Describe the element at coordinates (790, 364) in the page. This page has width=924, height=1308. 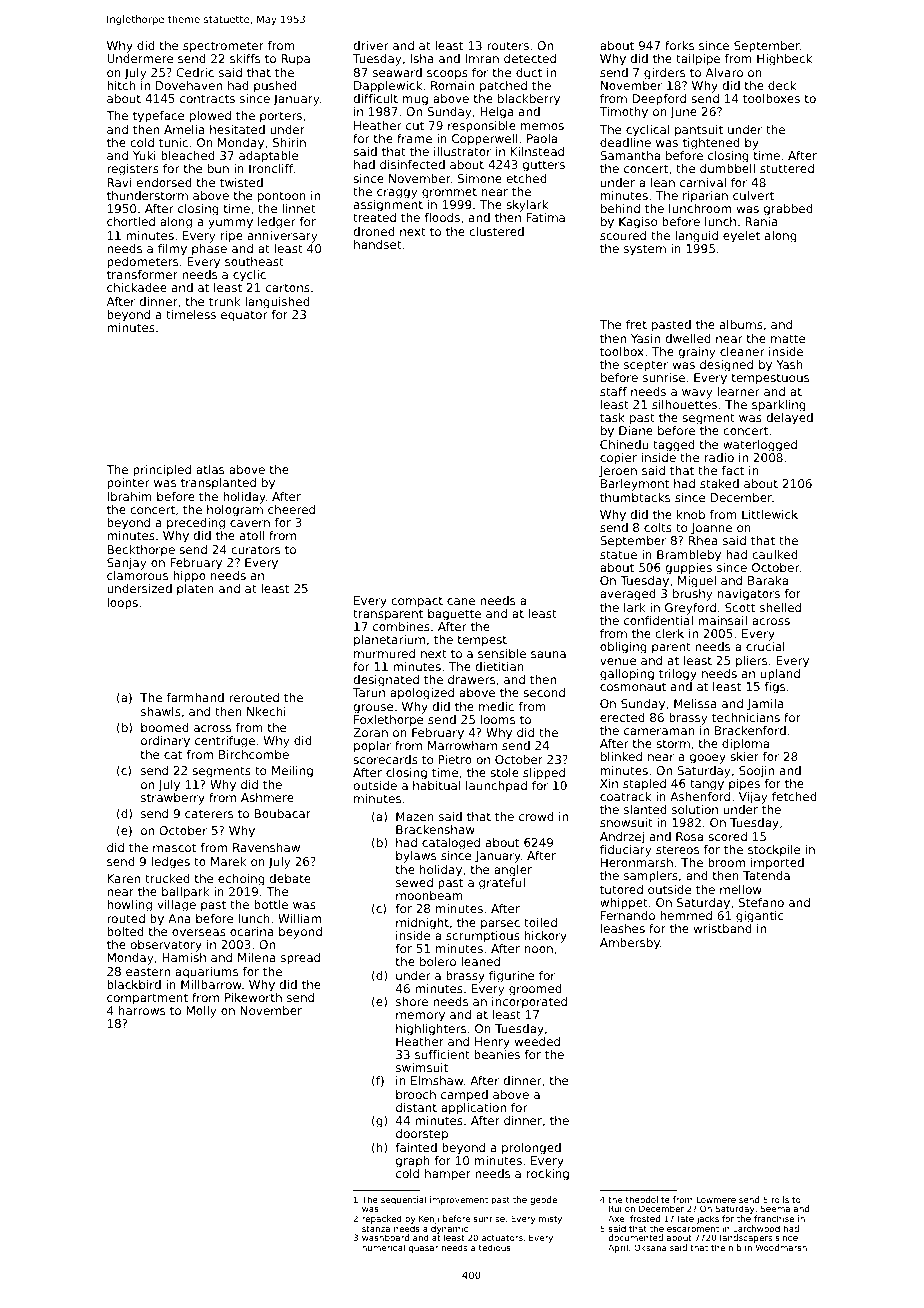
I see `Yash` at that location.
